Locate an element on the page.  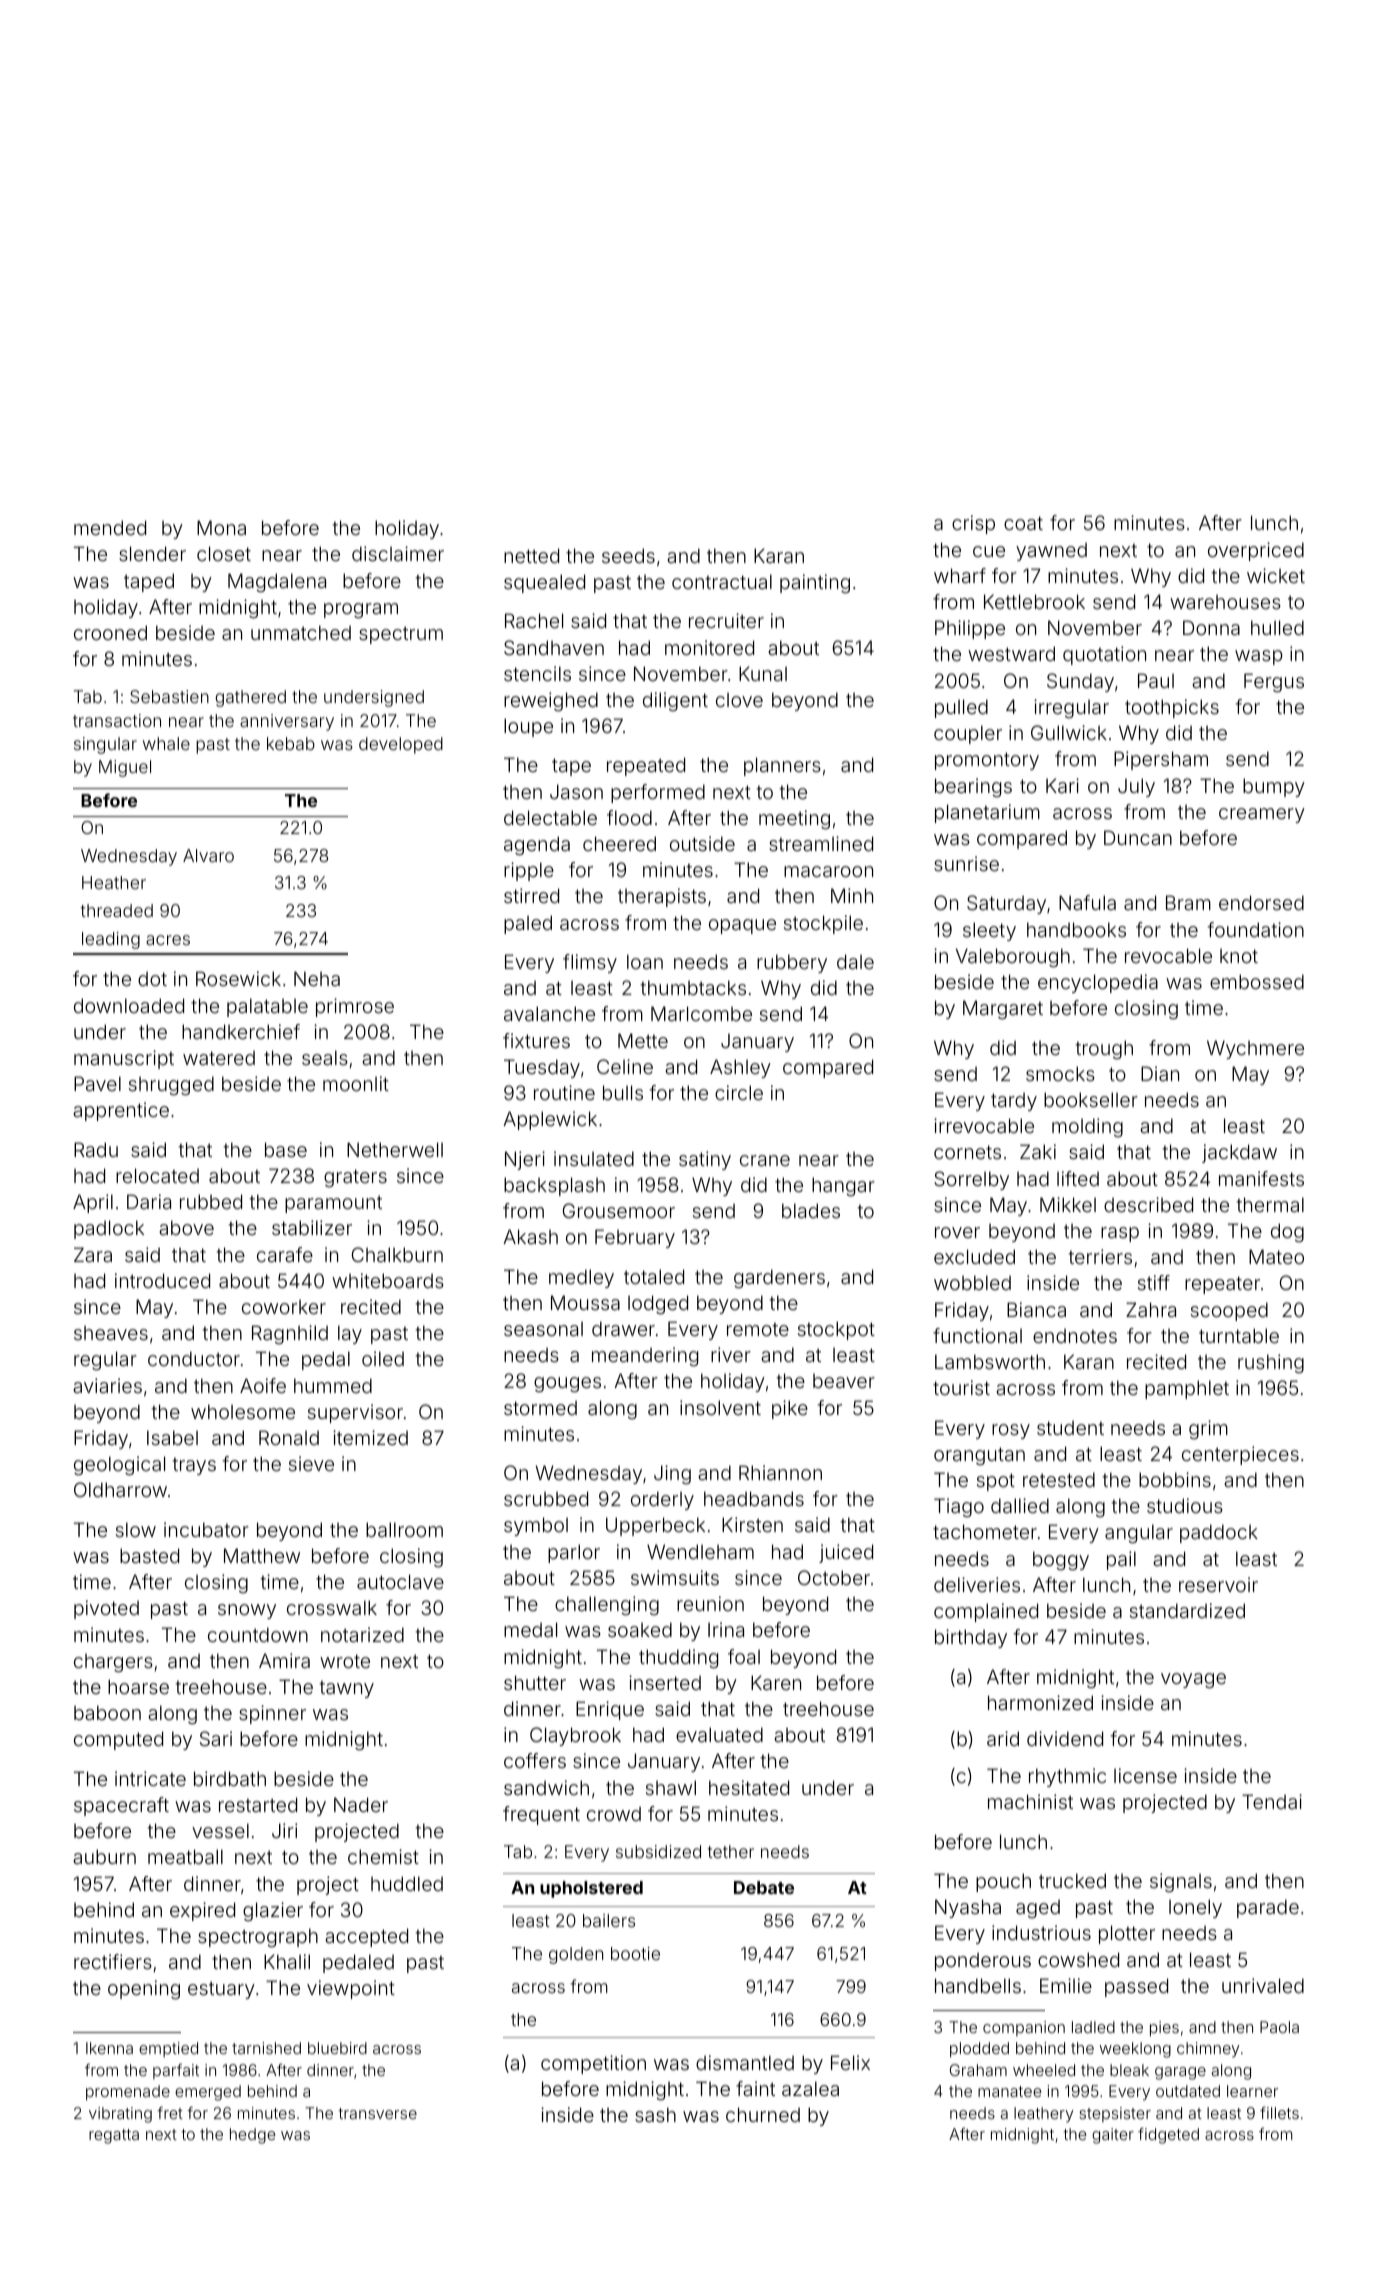
crisp is located at coordinates (973, 524).
